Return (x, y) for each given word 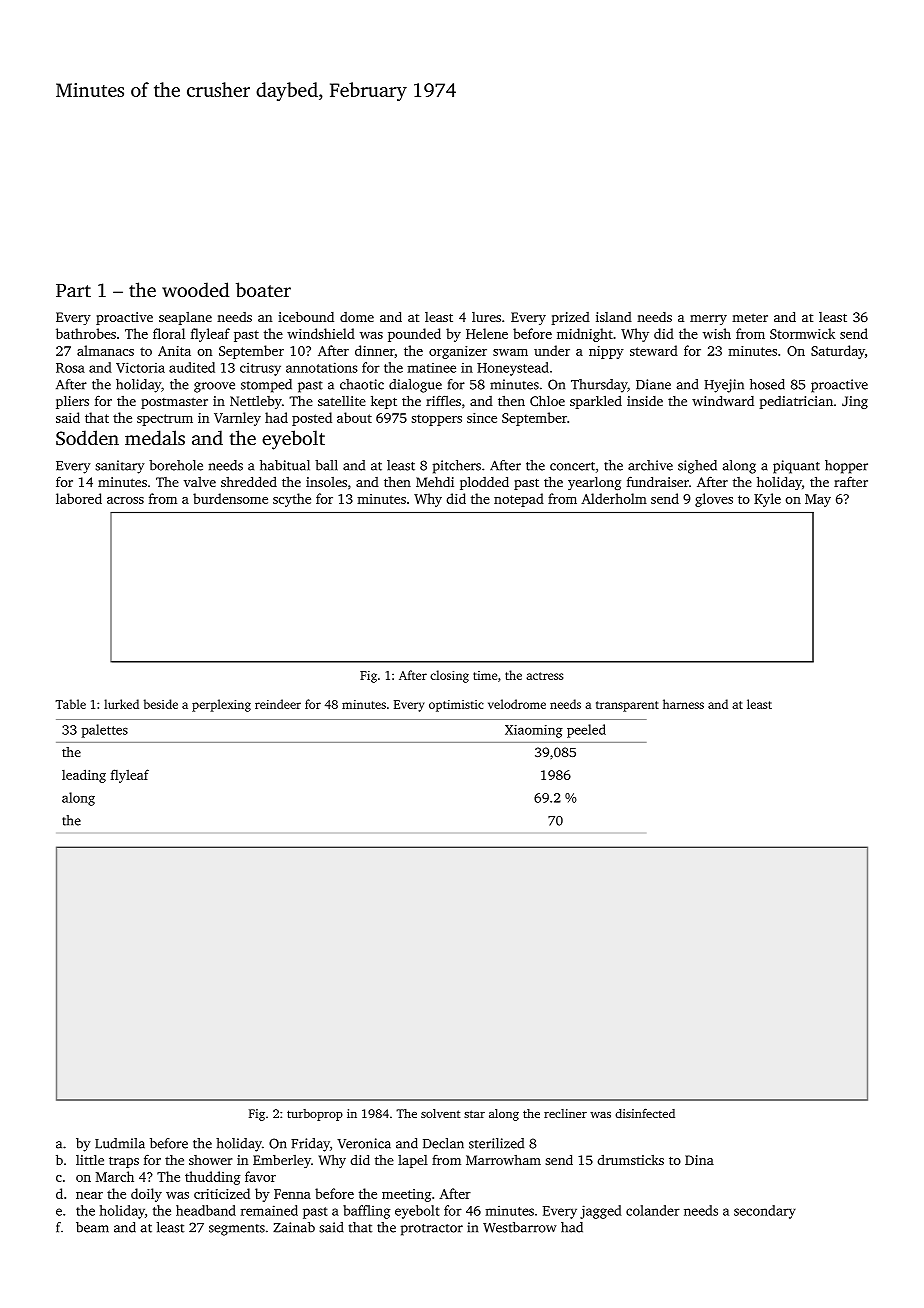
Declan (443, 1143)
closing (449, 676)
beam (92, 1227)
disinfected (645, 1113)
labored (79, 498)
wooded (195, 289)
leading (84, 776)
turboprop (315, 1115)
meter (750, 318)
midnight (585, 335)
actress (544, 676)
